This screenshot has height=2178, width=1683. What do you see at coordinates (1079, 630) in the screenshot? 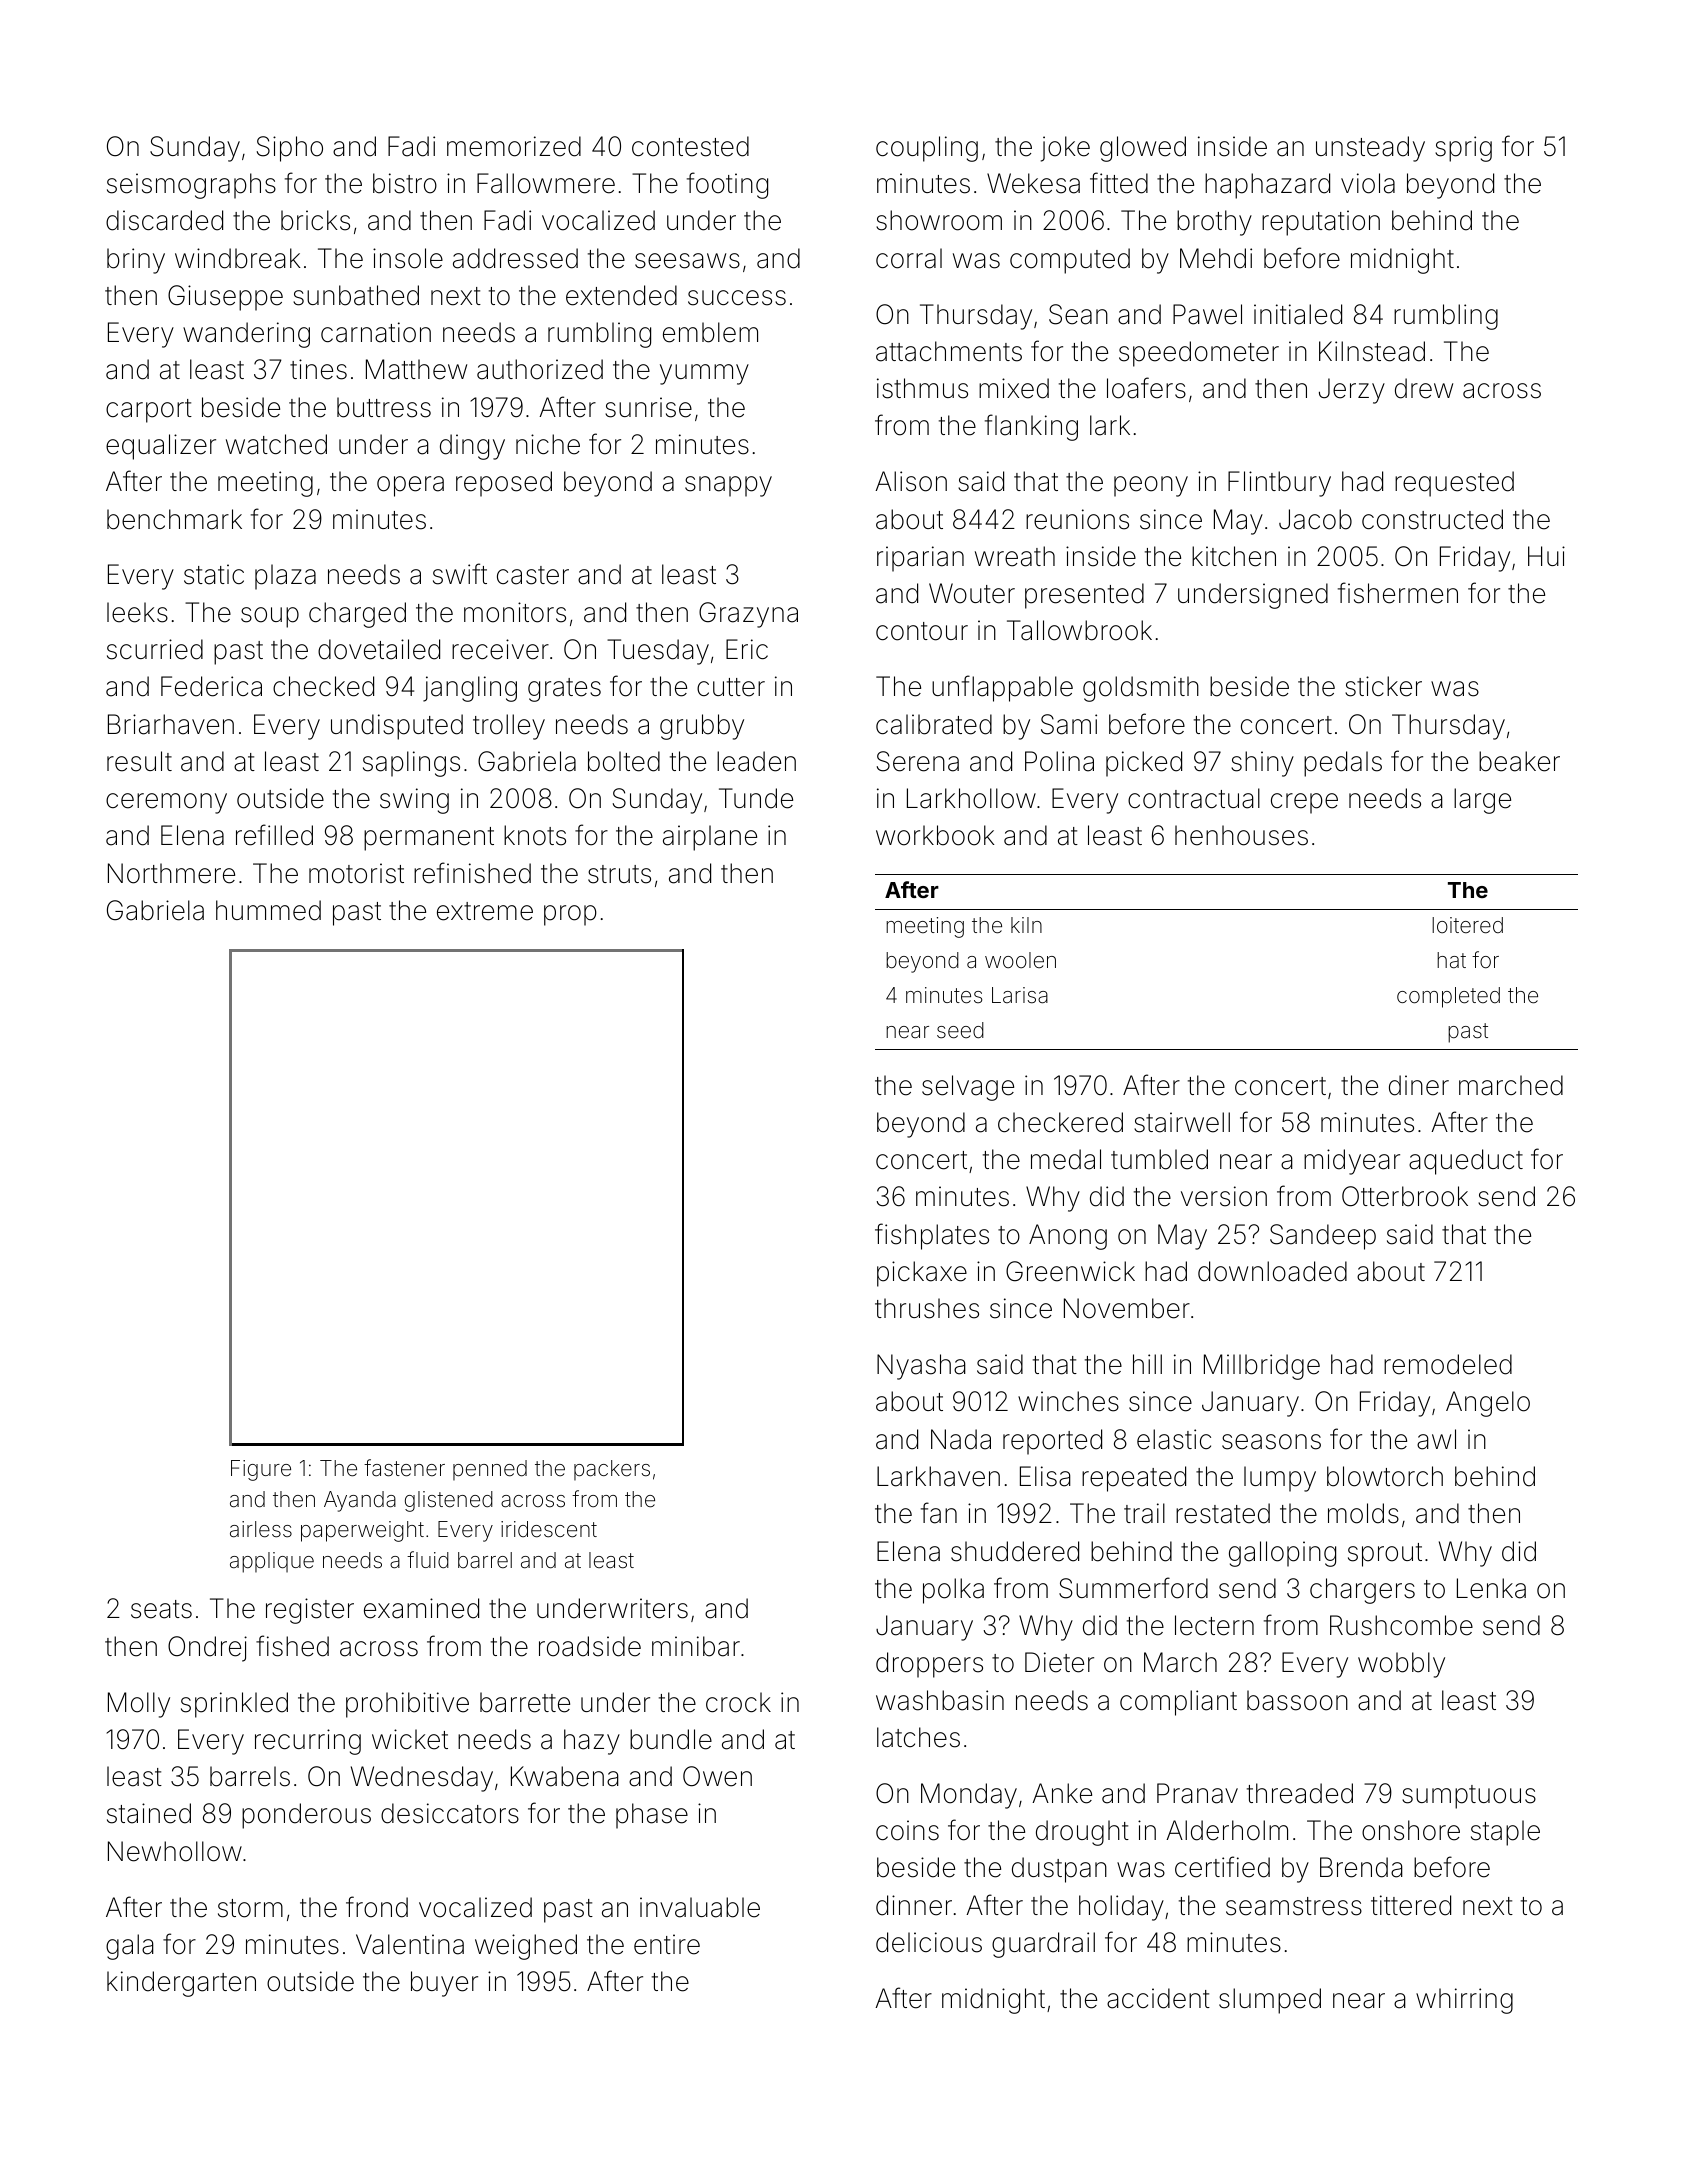
I see `Tallowbrook` at bounding box center [1079, 630].
